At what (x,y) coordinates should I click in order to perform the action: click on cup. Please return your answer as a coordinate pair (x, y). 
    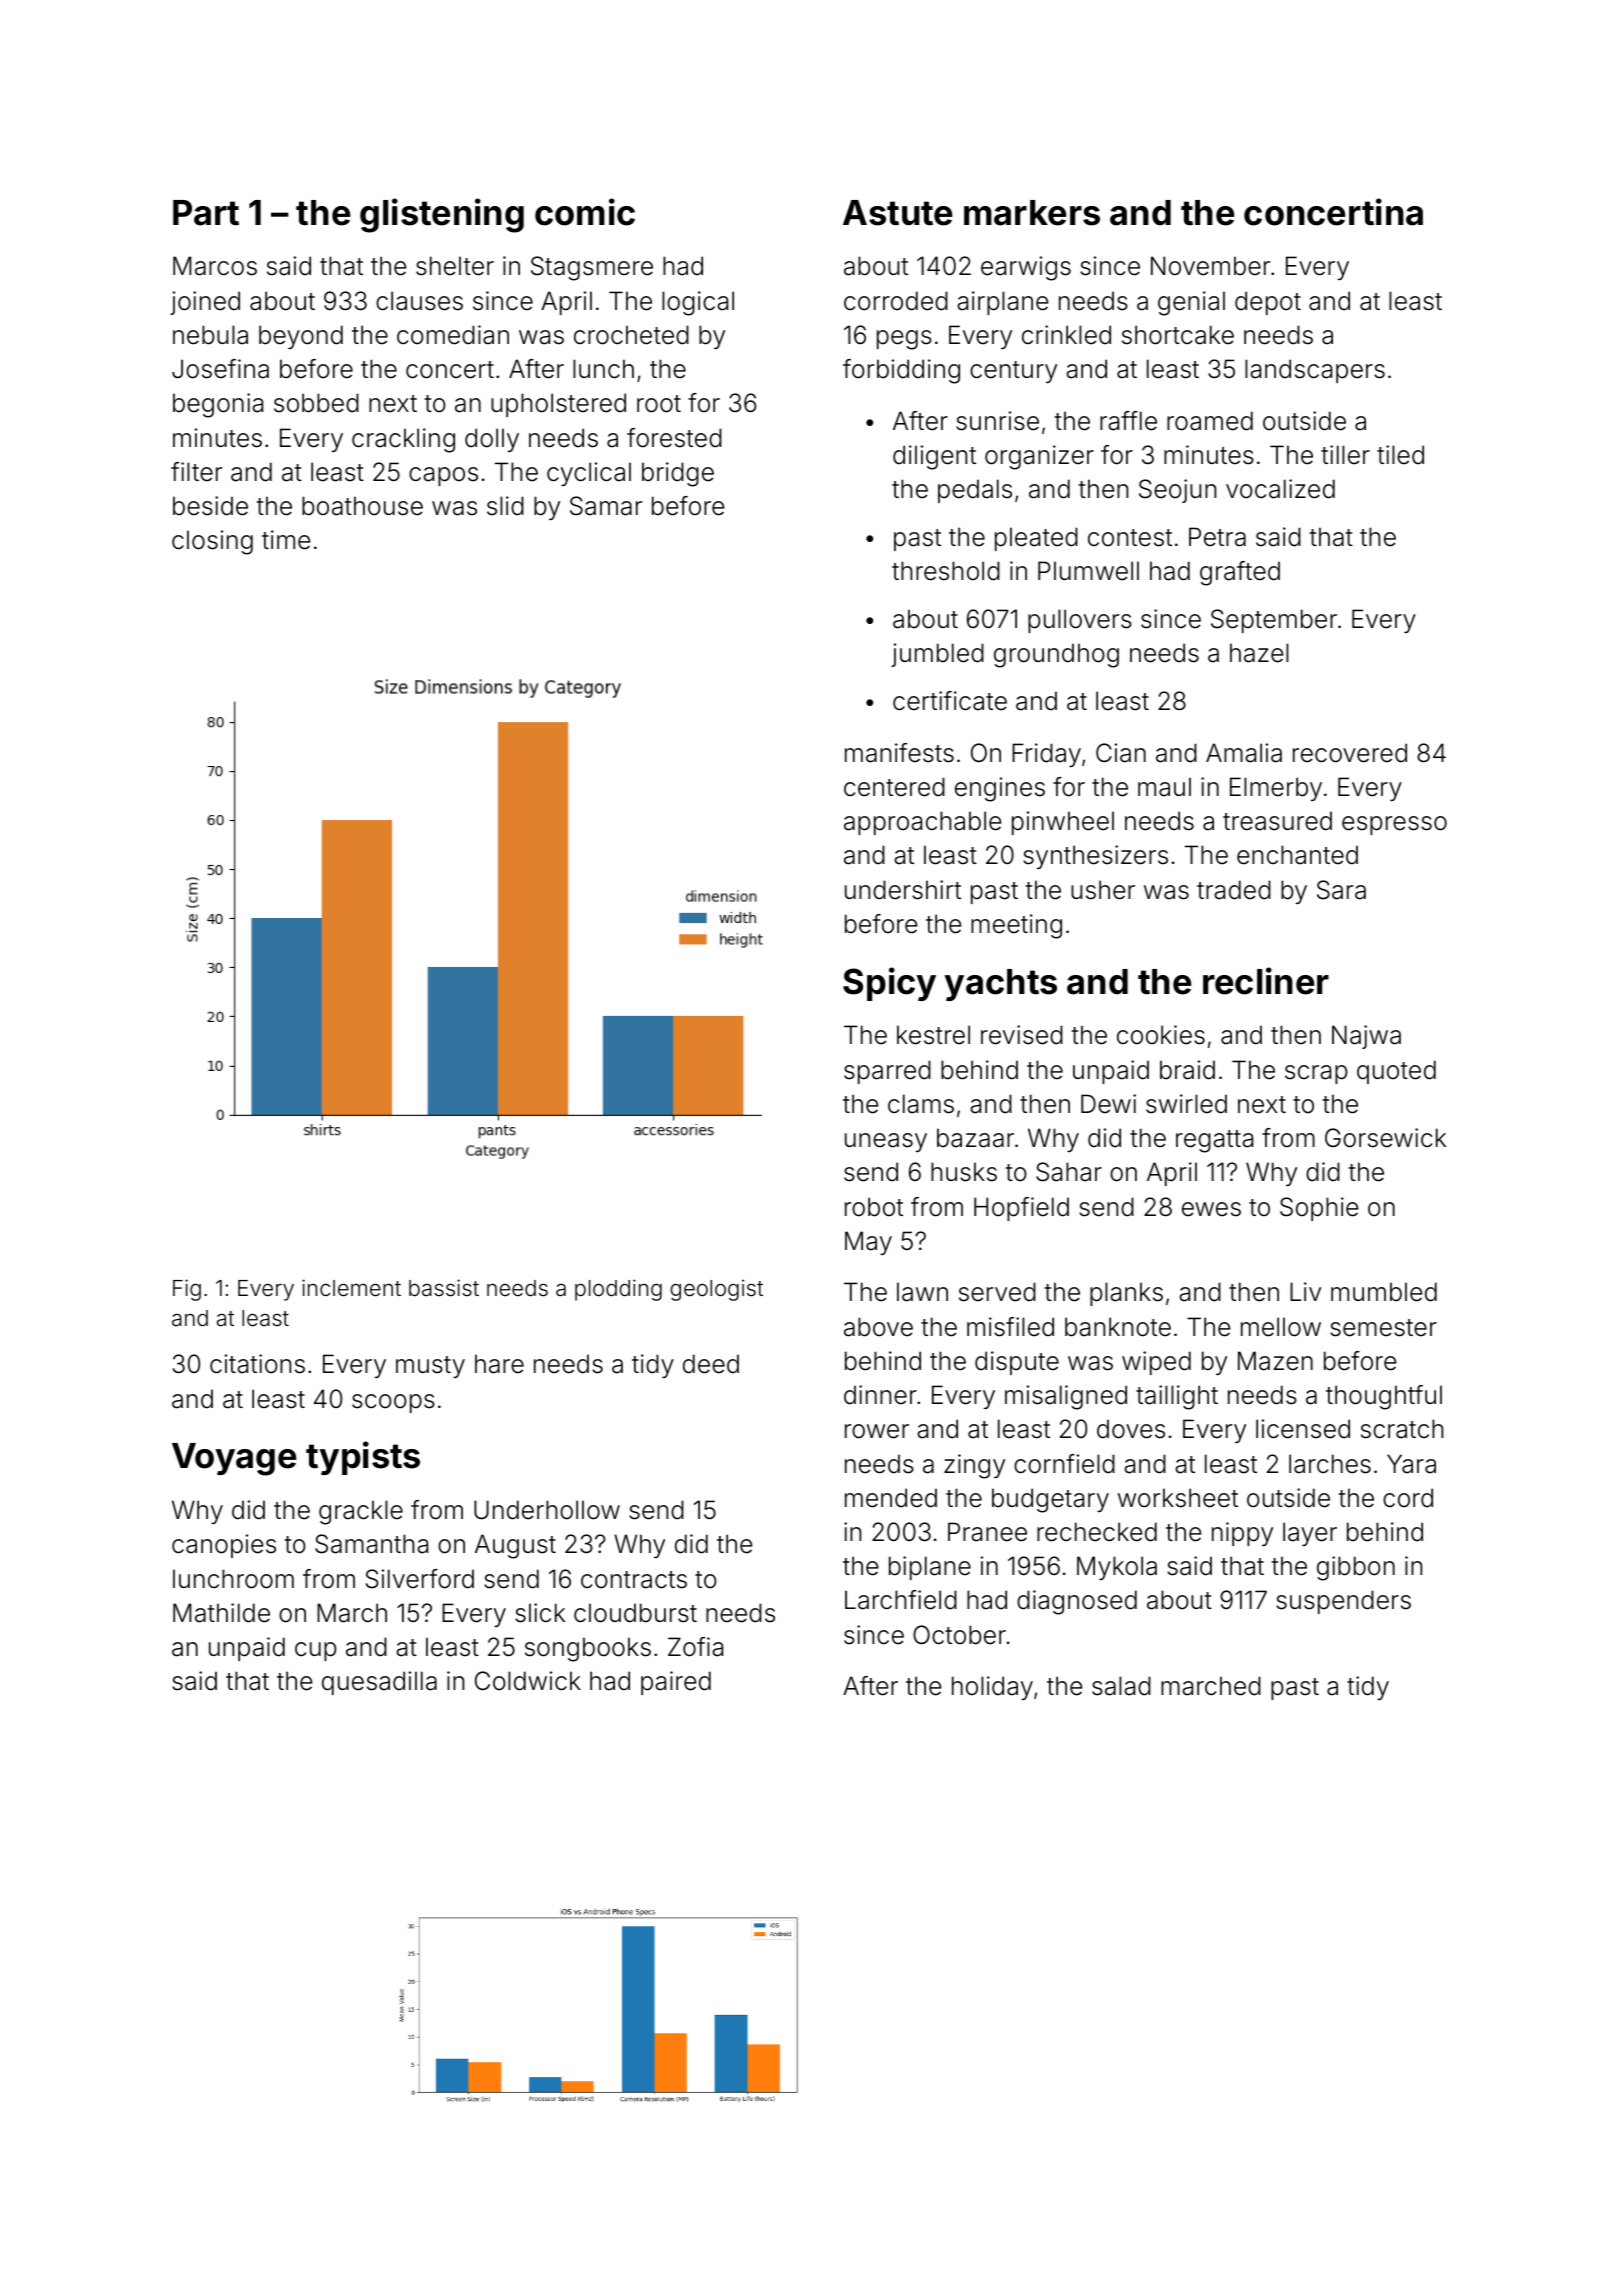
    Looking at the image, I should click on (316, 1651).
